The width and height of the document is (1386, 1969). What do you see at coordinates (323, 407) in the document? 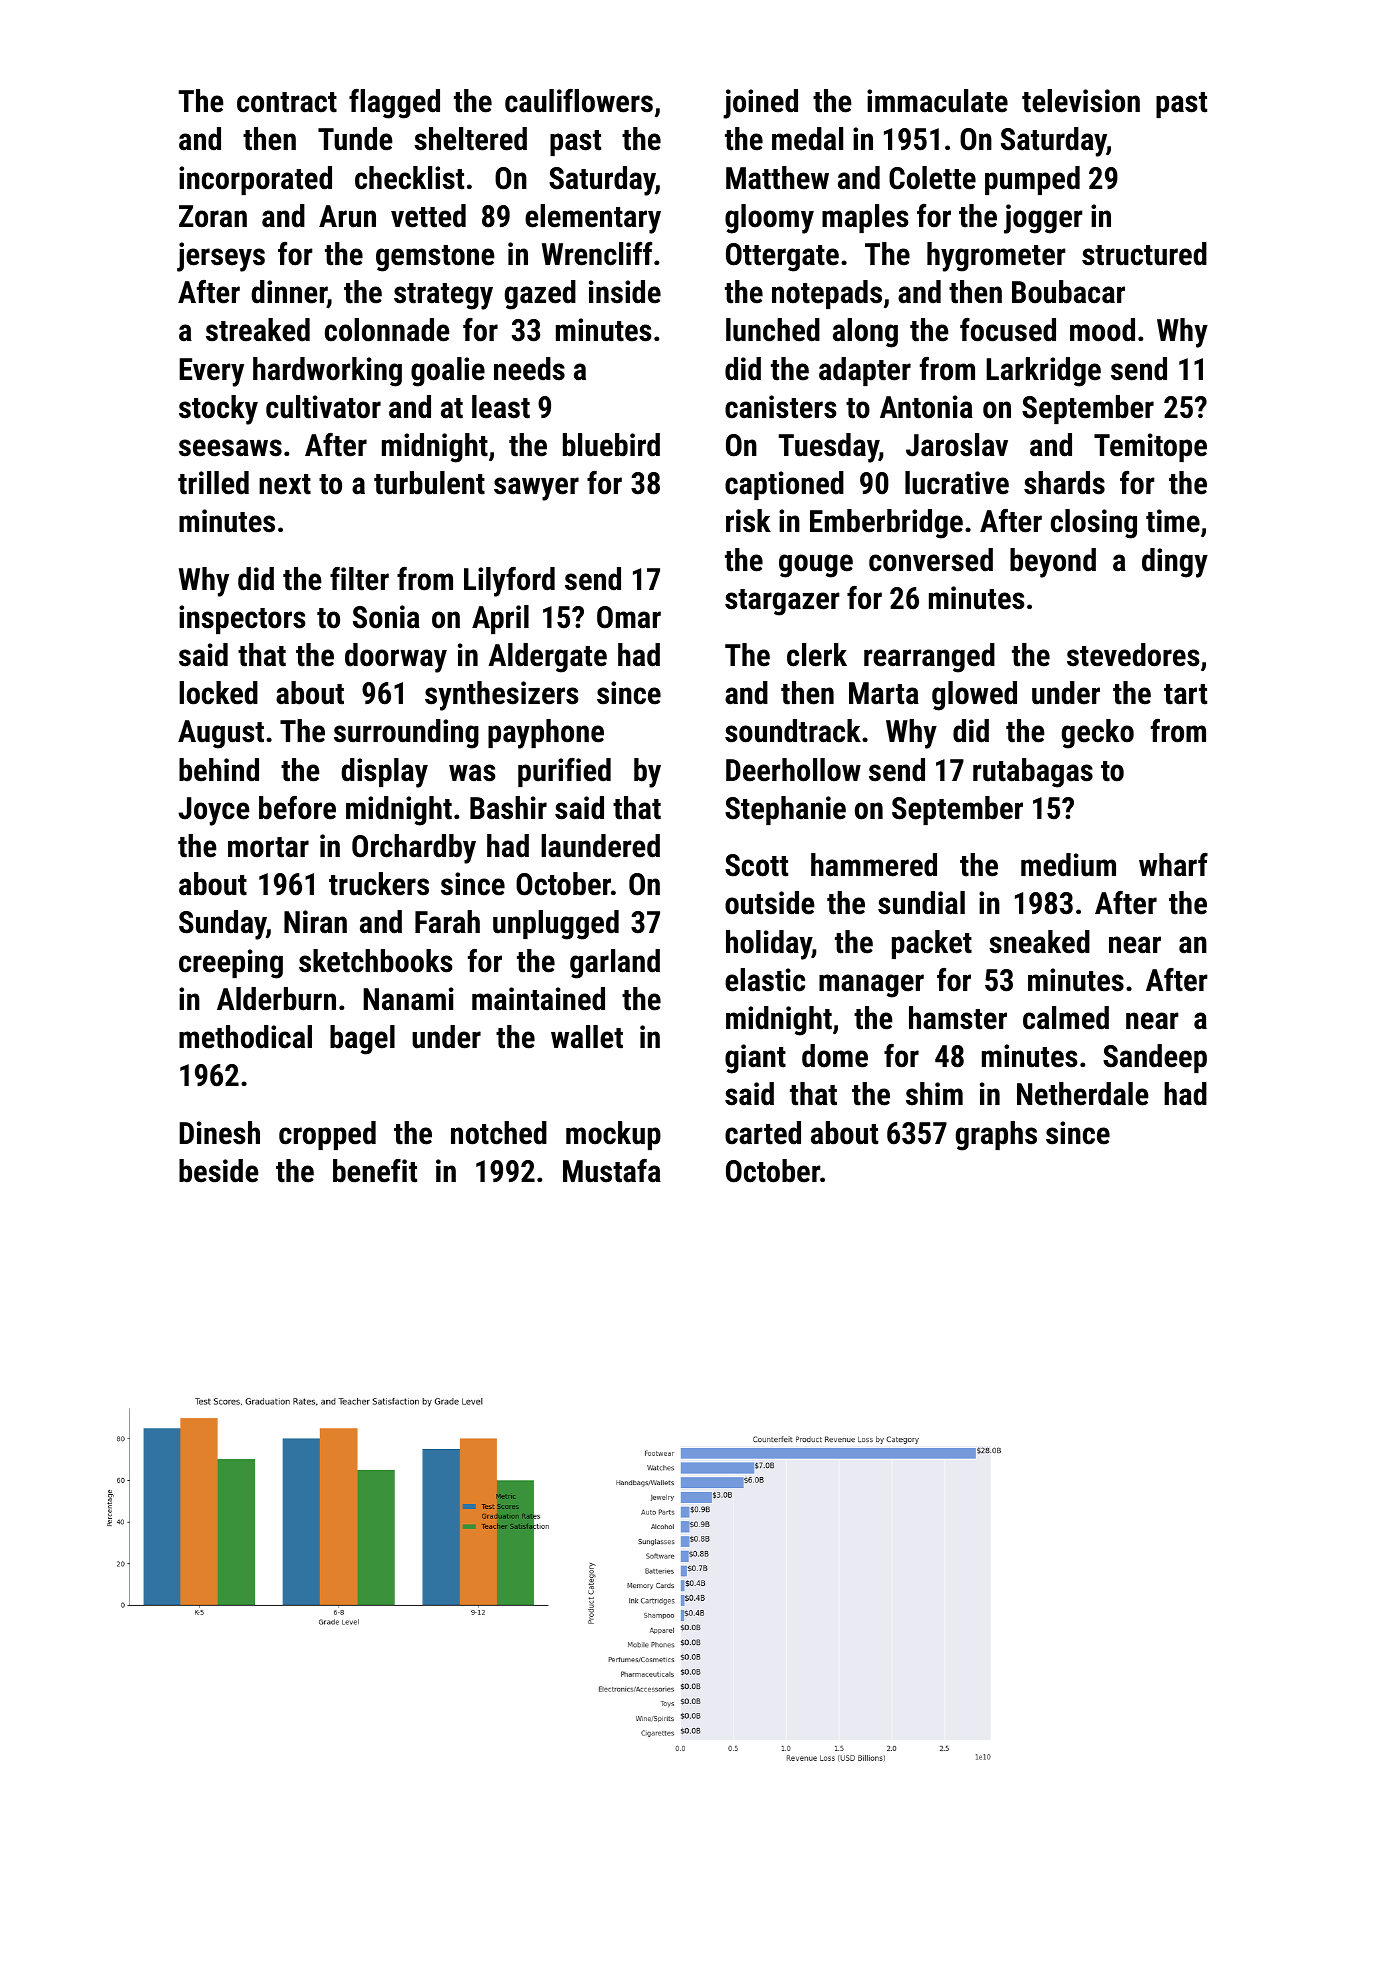
I see `cultivator` at bounding box center [323, 407].
